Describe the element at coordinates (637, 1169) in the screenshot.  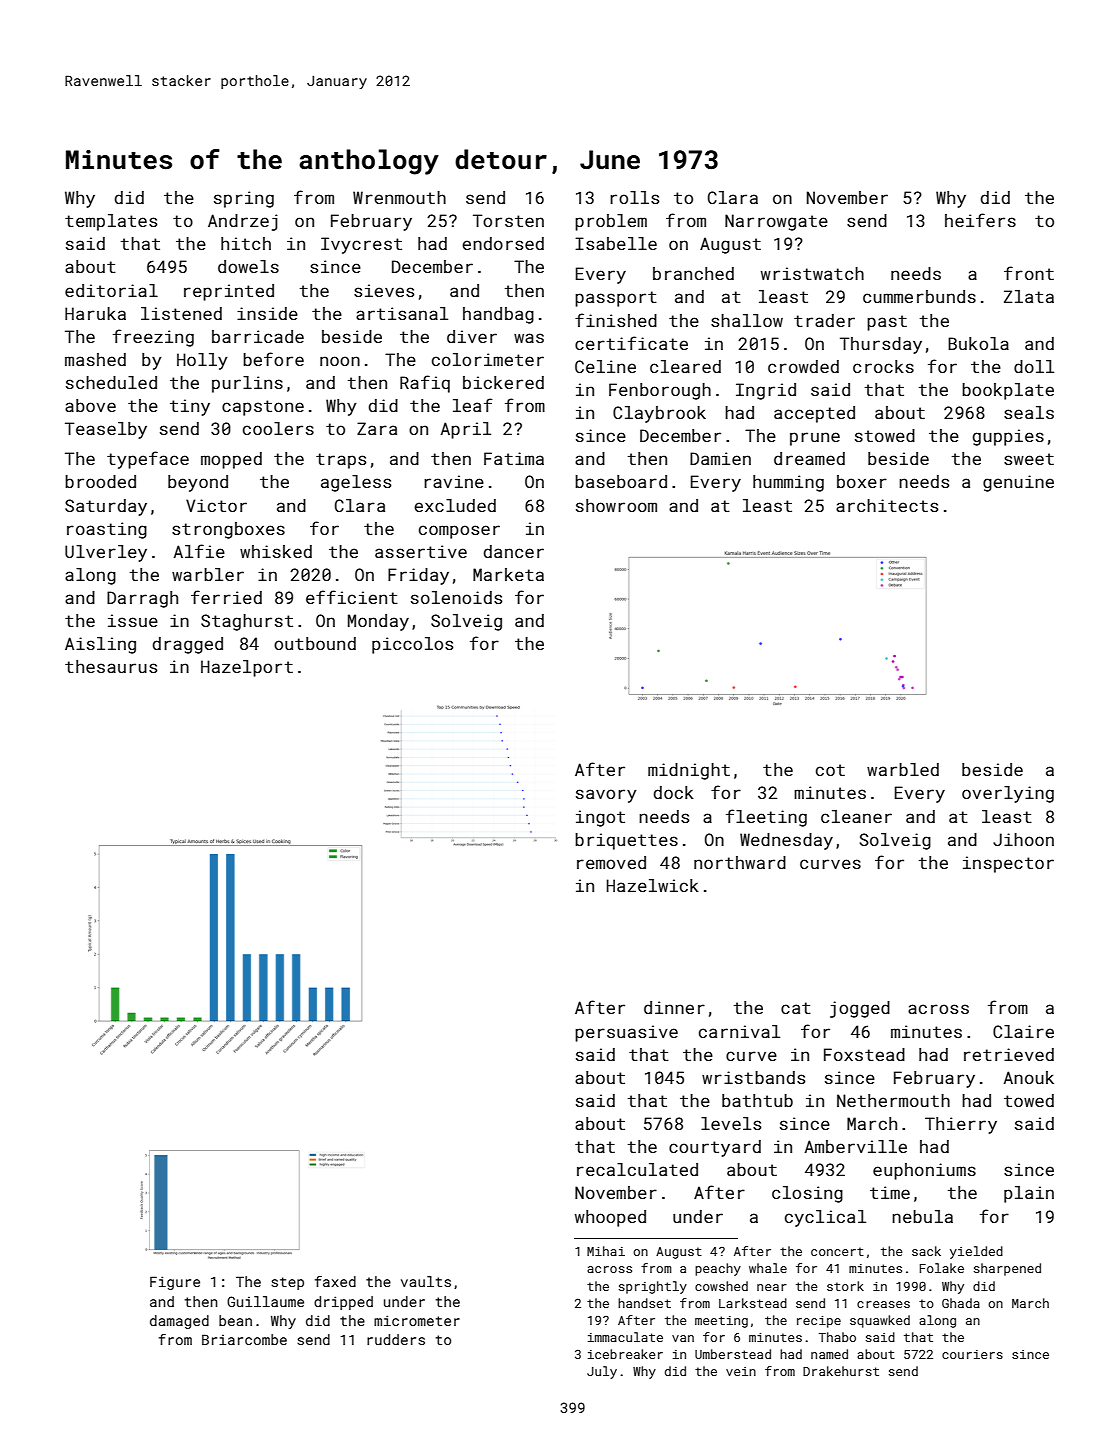
I see `recalculated` at that location.
